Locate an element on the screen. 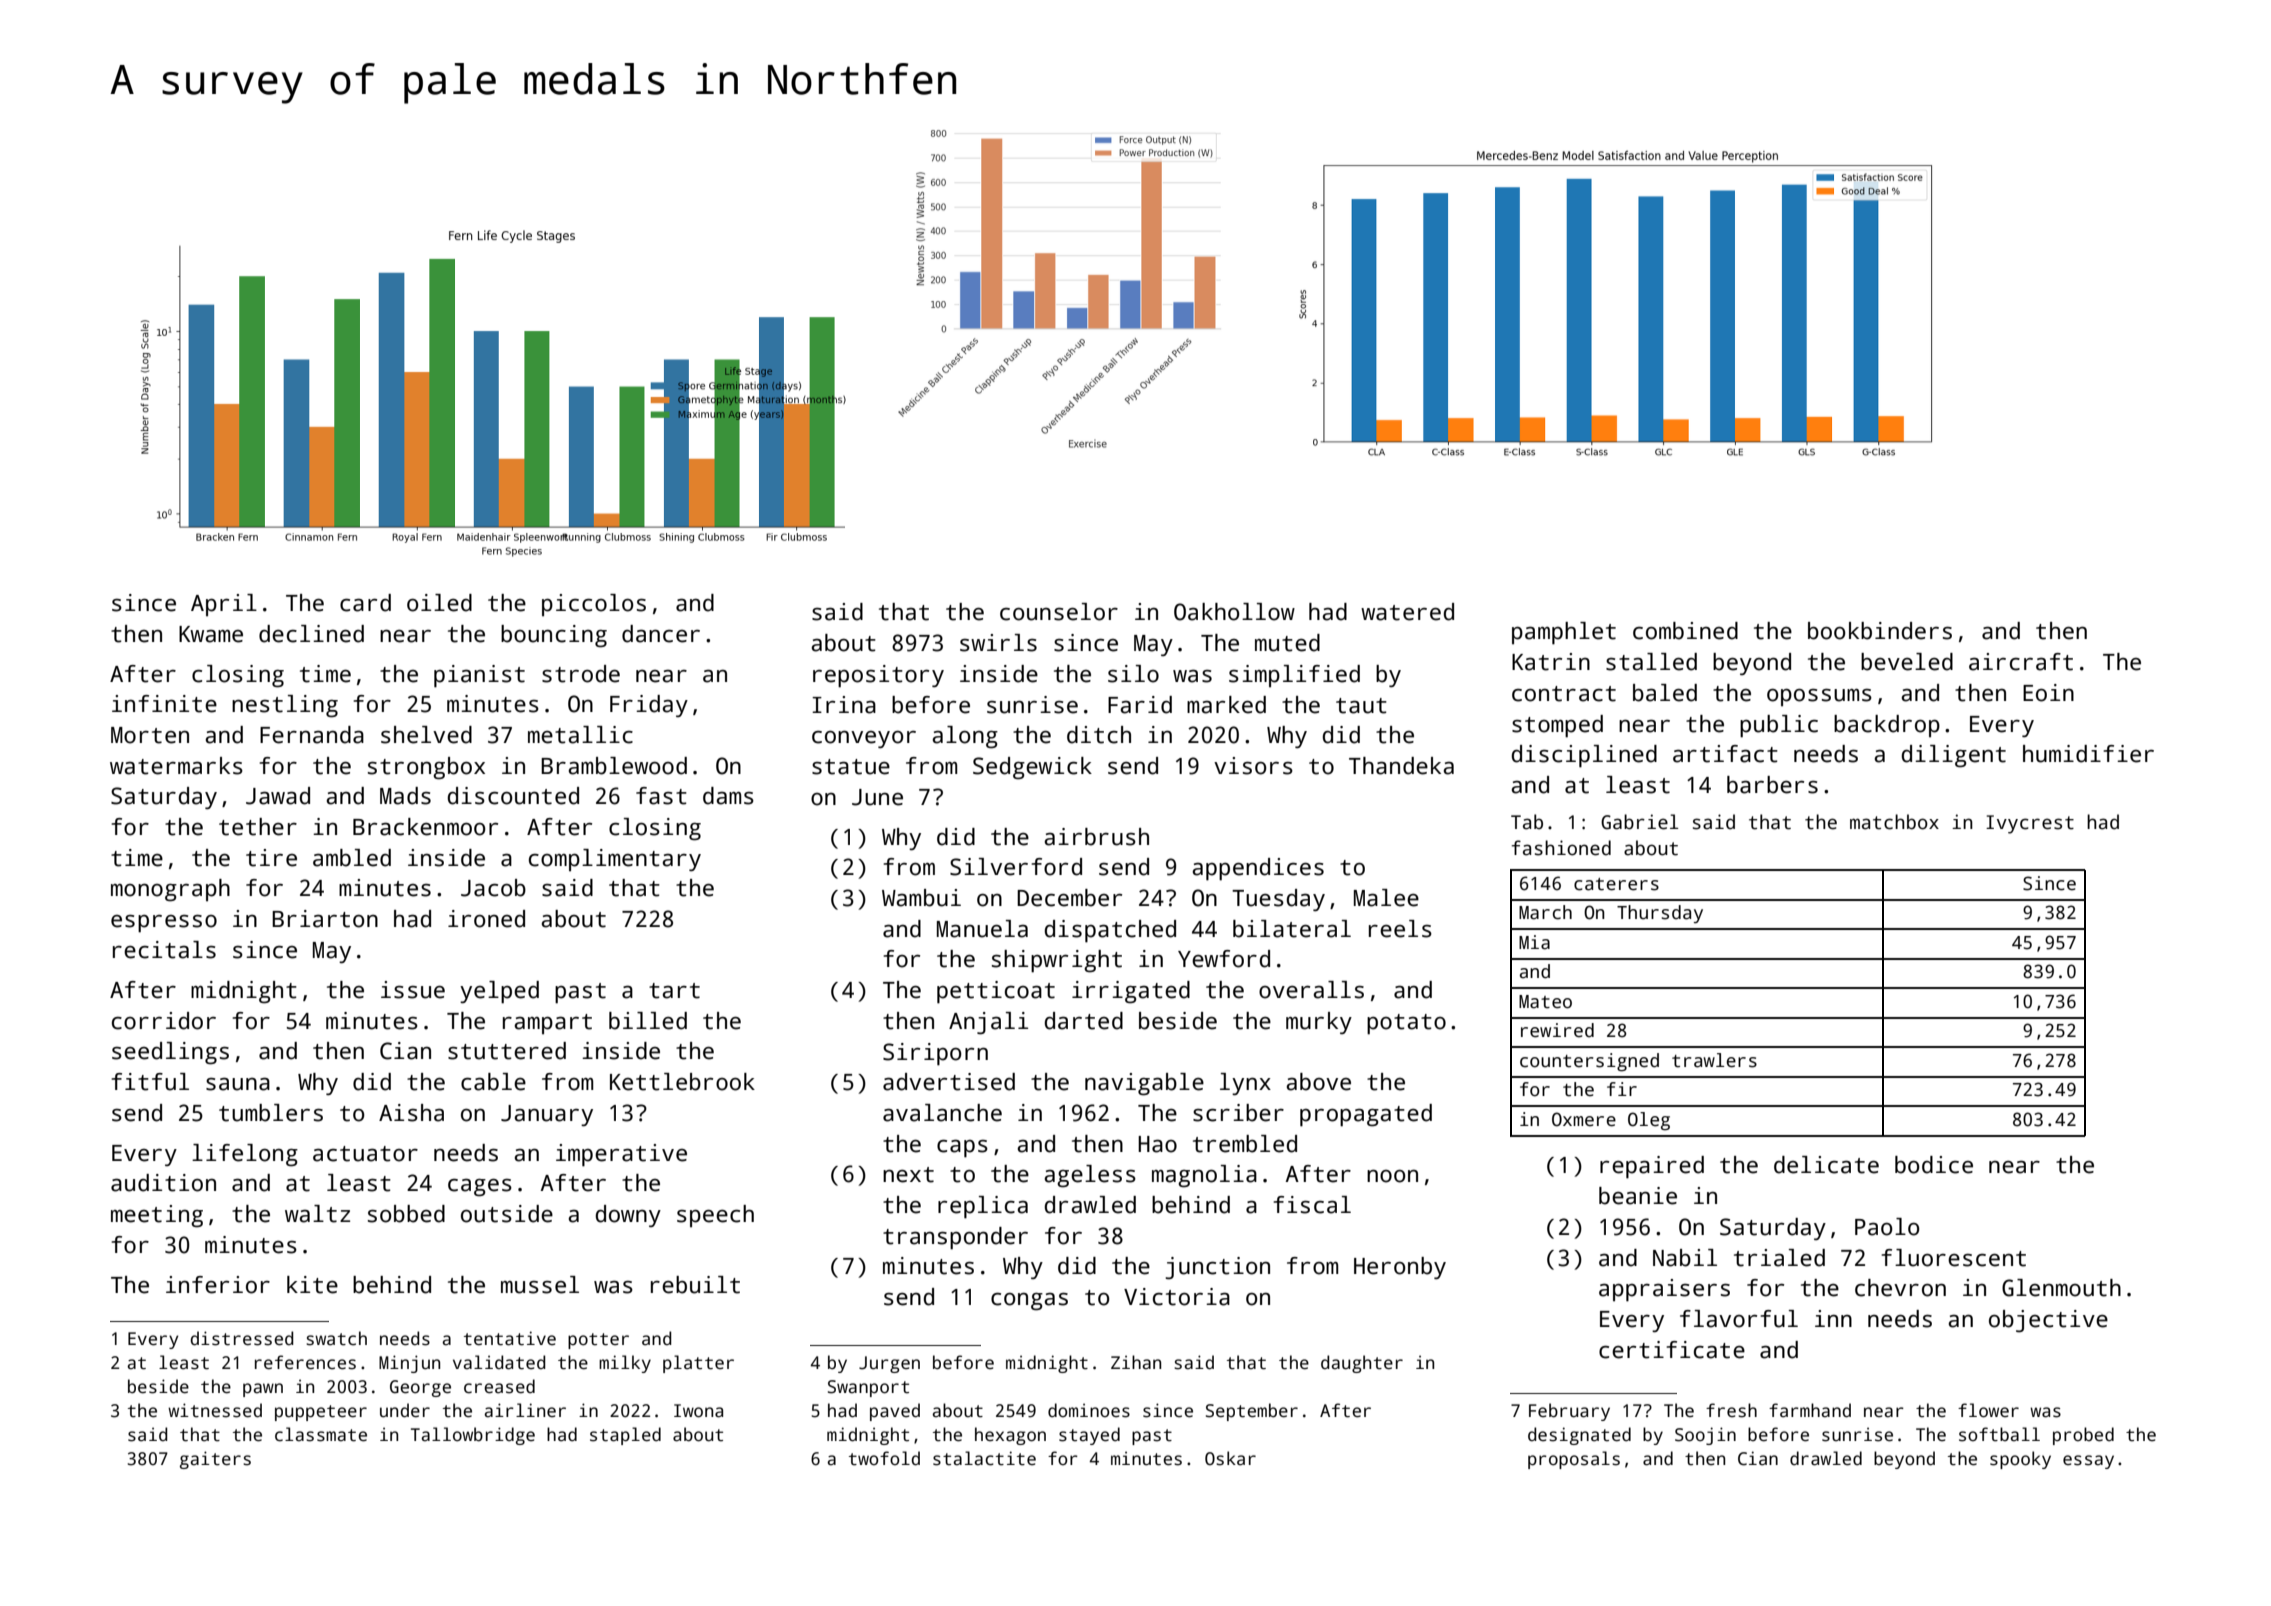 Image resolution: width=2271 pixels, height=1606 pixels. bodice is located at coordinates (1934, 1165).
